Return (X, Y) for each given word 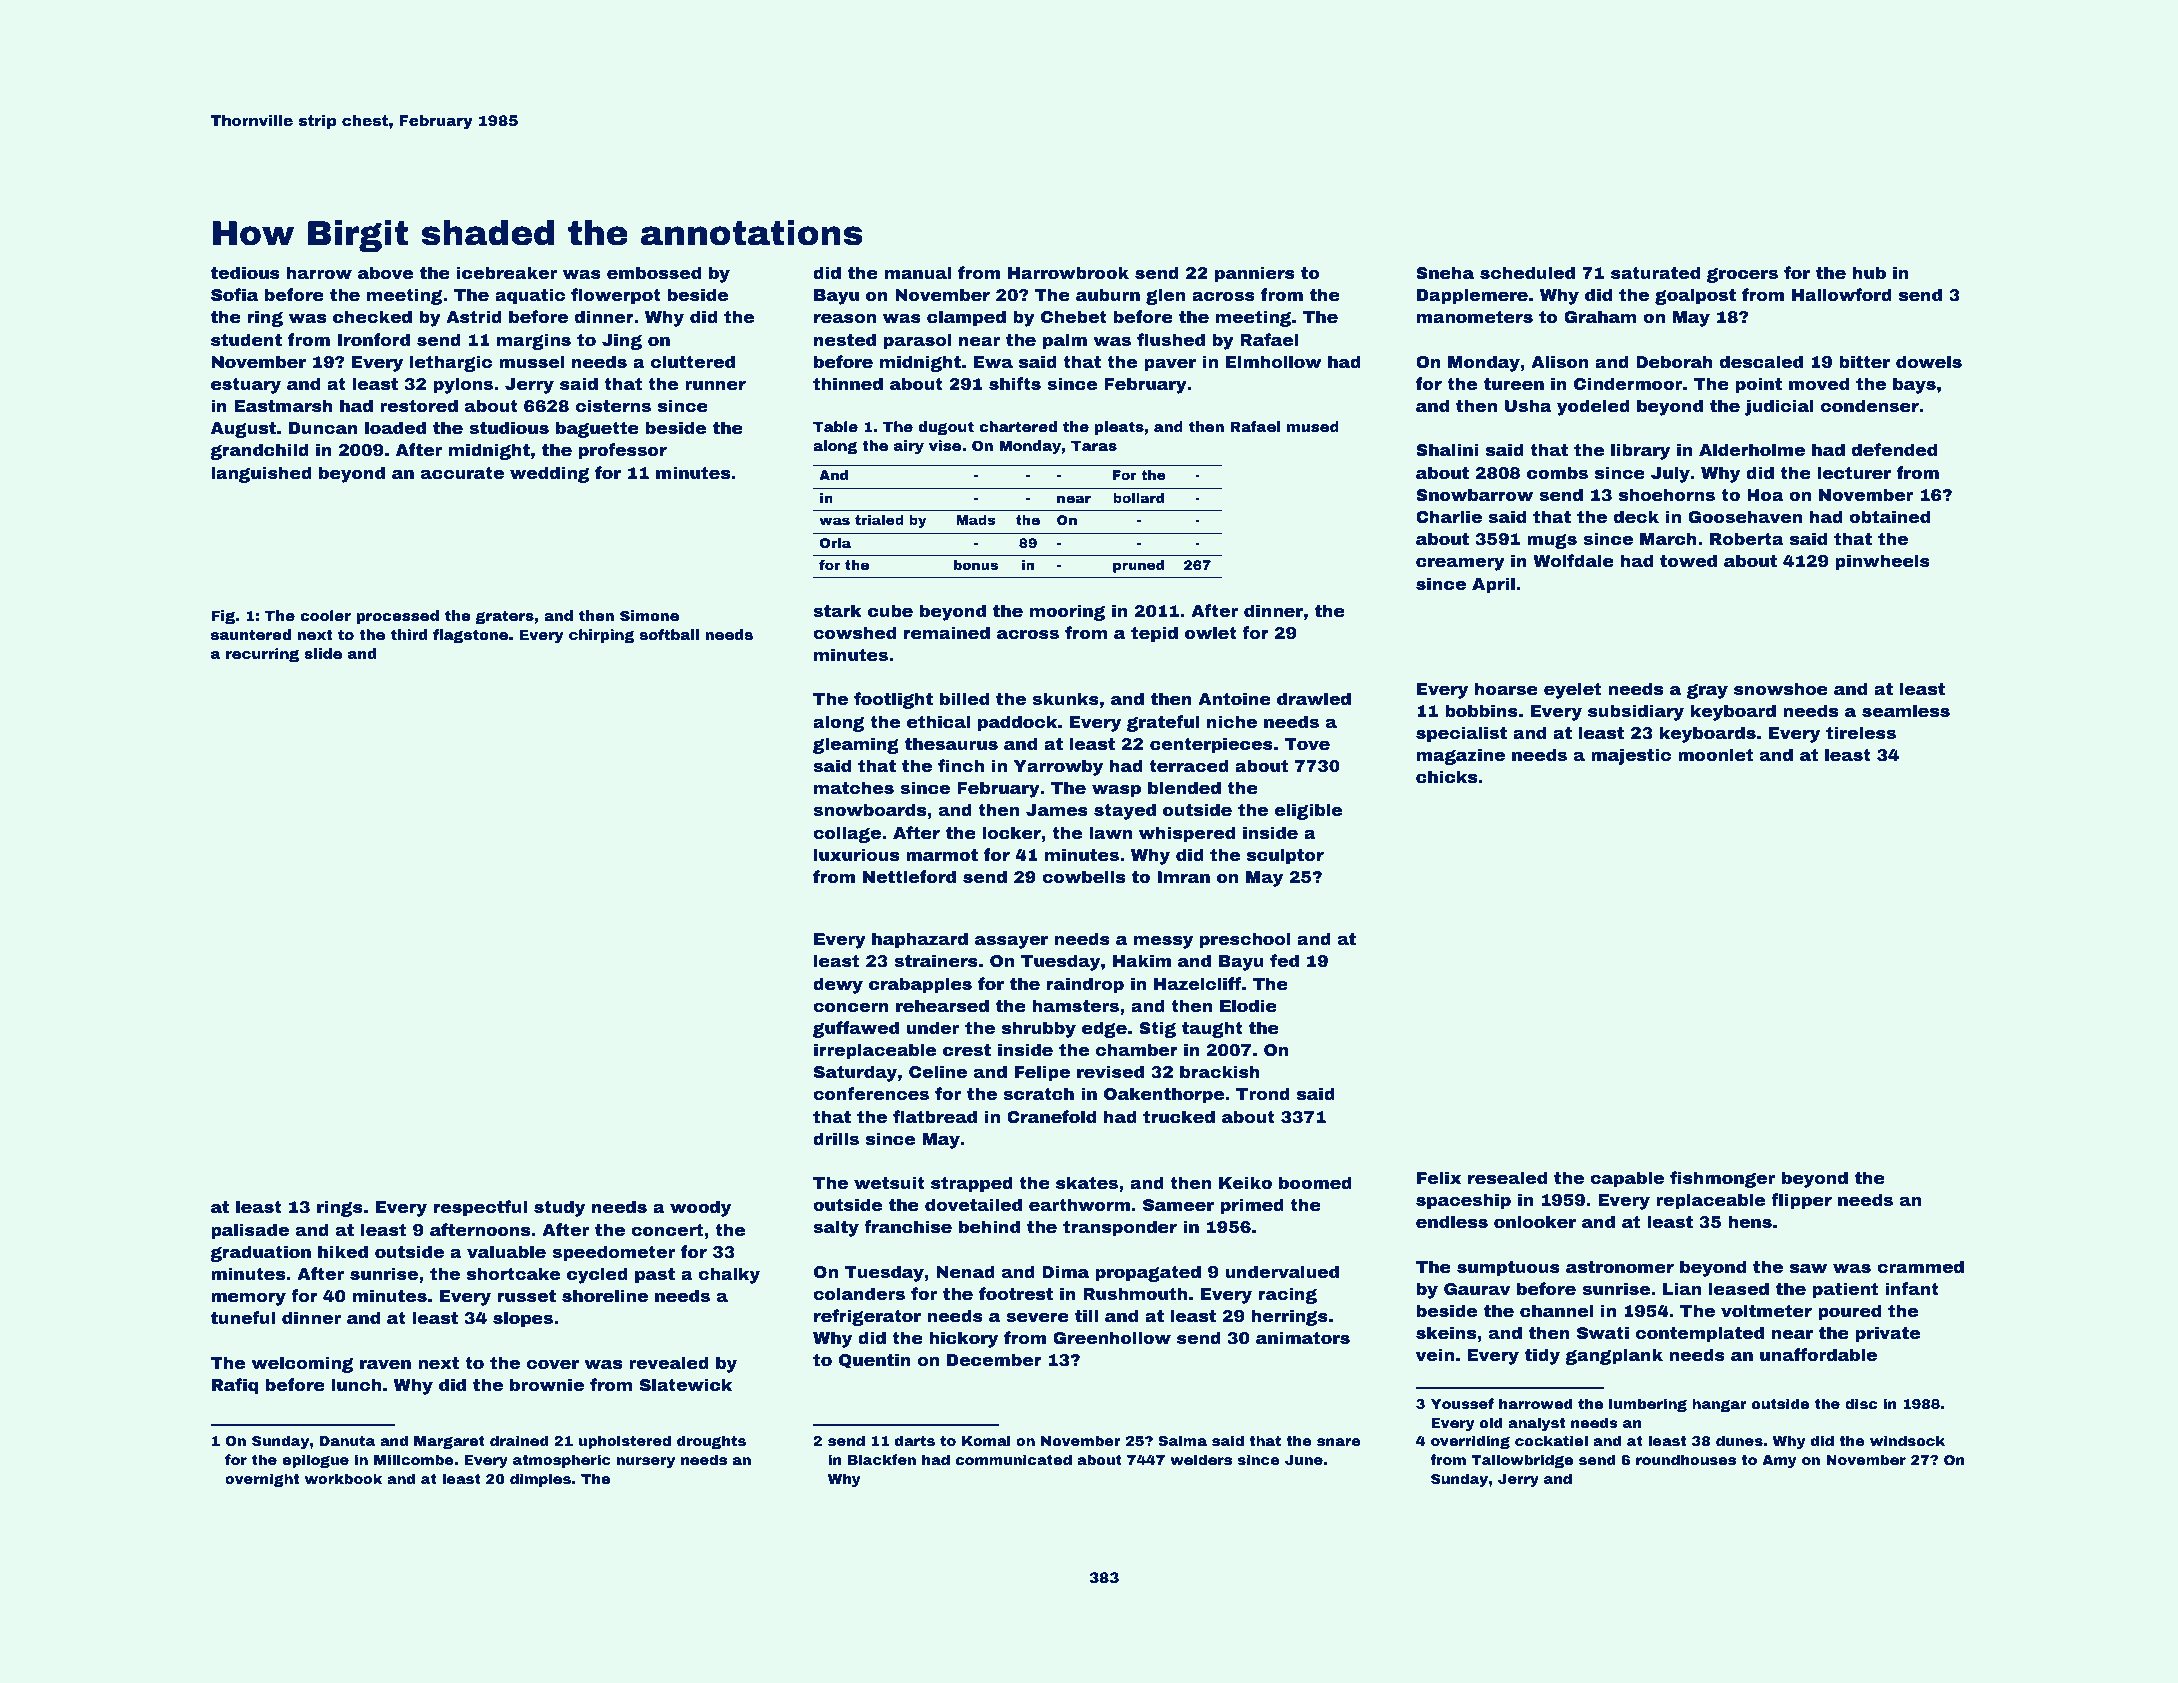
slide (323, 653)
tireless (1861, 732)
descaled (1761, 361)
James (1057, 810)
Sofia (234, 294)
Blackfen (882, 1459)
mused (1313, 426)
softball (669, 634)
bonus (976, 565)
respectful (480, 1208)
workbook (343, 1478)
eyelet (1572, 690)
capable (1627, 1179)
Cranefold (1051, 1116)
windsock (1907, 1440)
